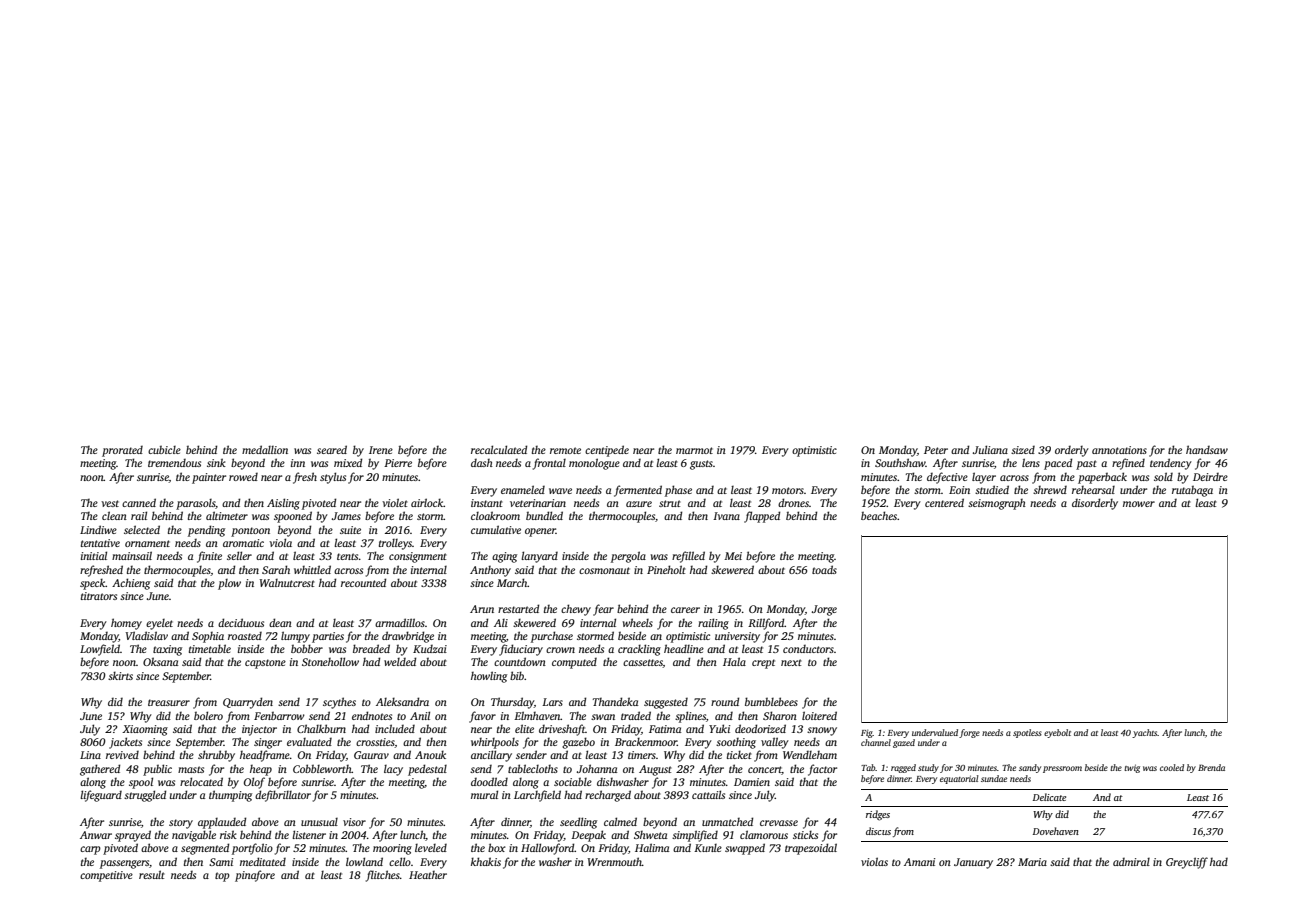 The height and width of the screenshot is (924, 1308). What do you see at coordinates (96, 835) in the screenshot?
I see `Anwar` at bounding box center [96, 835].
